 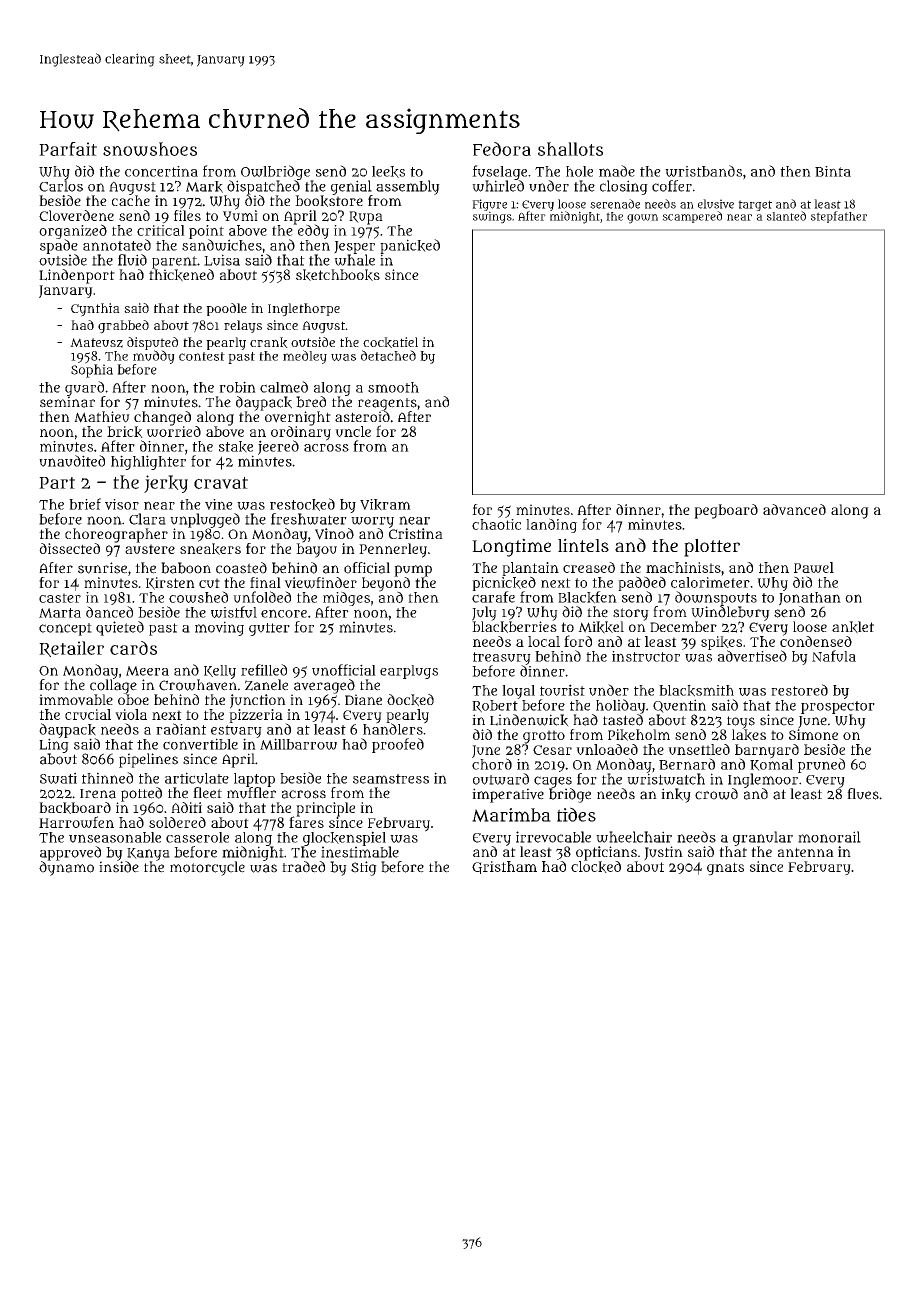 I want to click on motorcycle, so click(x=207, y=868).
